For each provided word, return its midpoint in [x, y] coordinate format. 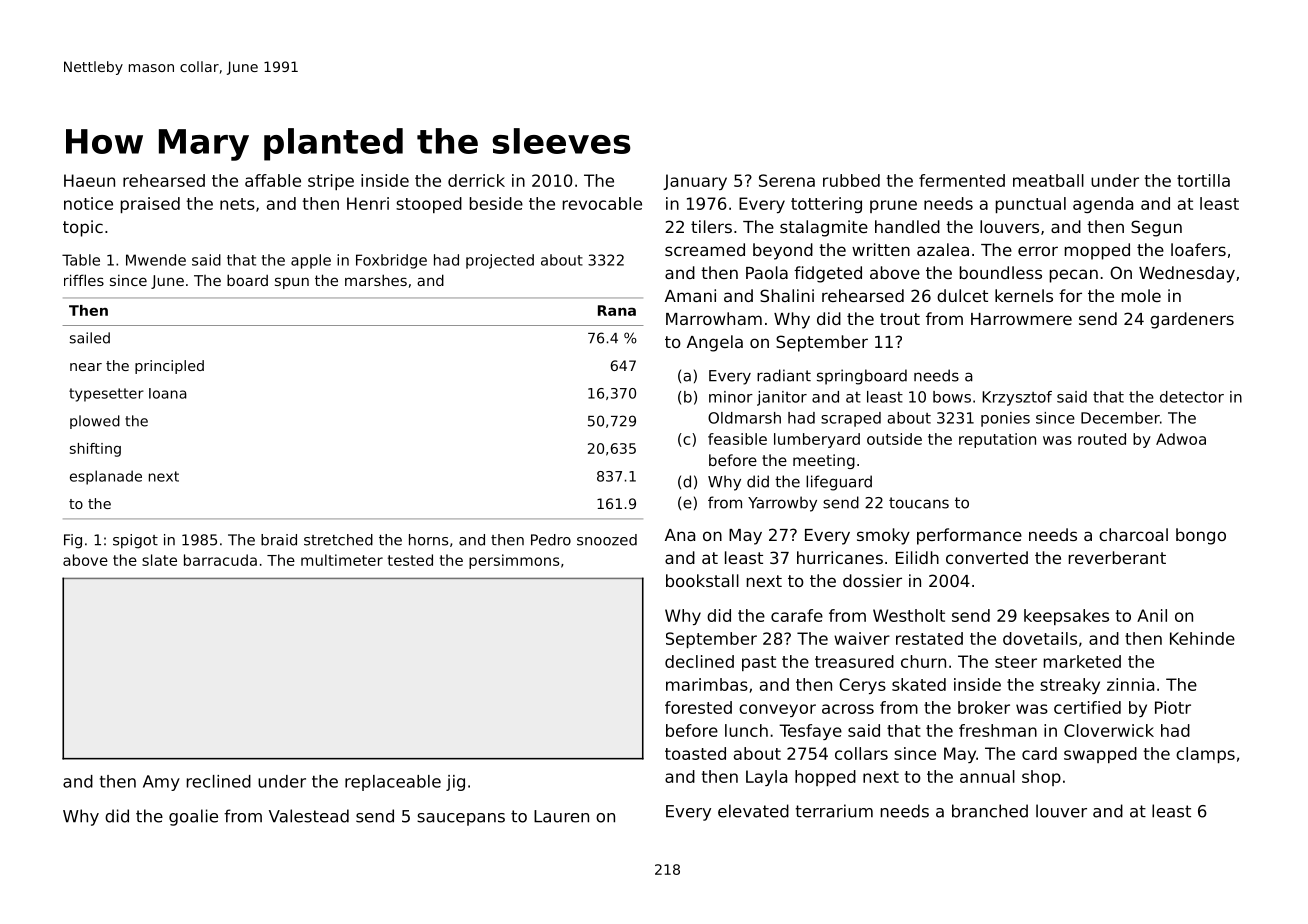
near [86, 367]
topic [83, 228]
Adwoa [1181, 439]
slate [159, 560]
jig [455, 783]
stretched [338, 540]
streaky [1070, 686]
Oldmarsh [744, 418]
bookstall [702, 580]
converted [987, 557]
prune [893, 206]
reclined [219, 781]
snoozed [607, 540]
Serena [787, 180]
